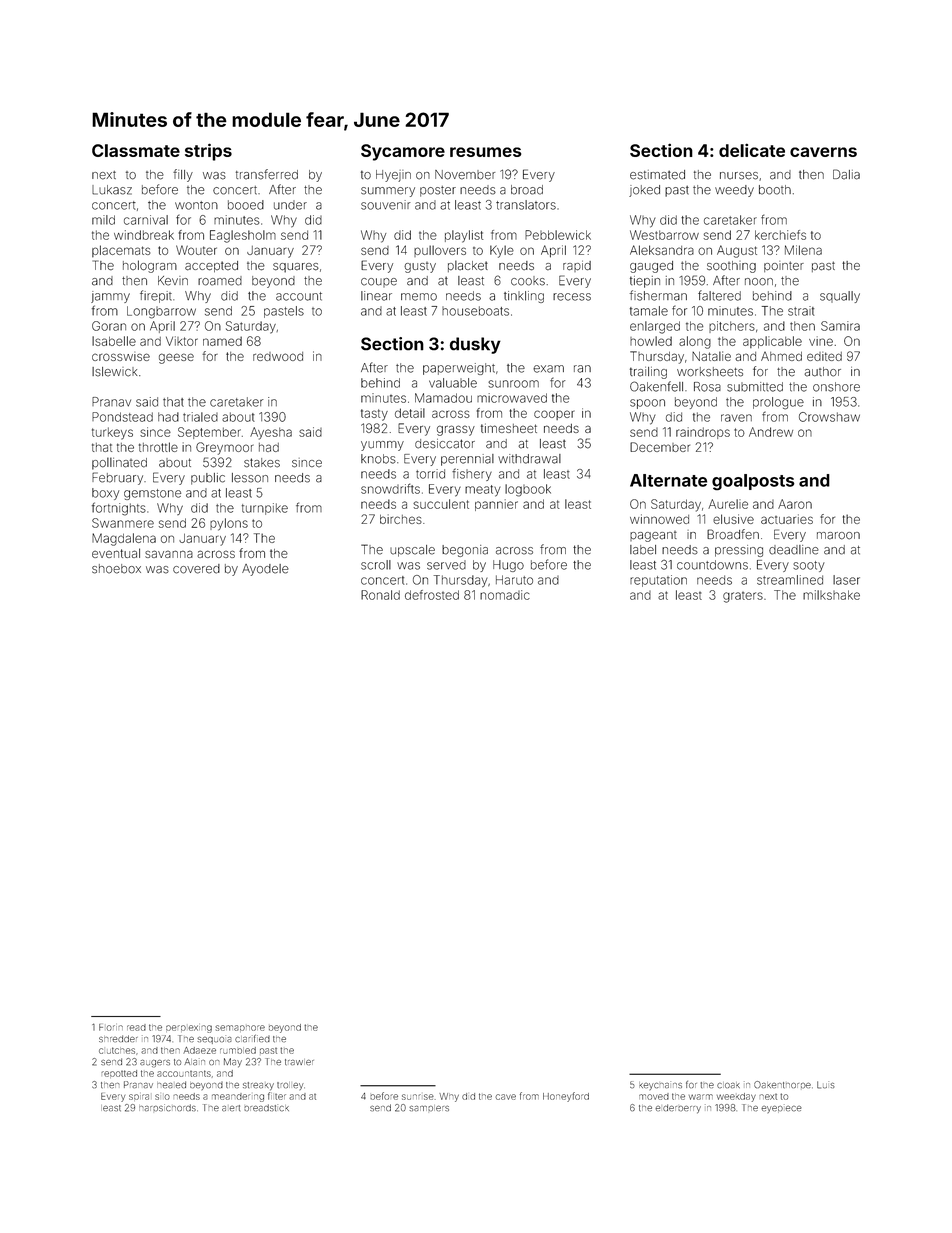  What do you see at coordinates (208, 152) in the document?
I see `strips` at bounding box center [208, 152].
